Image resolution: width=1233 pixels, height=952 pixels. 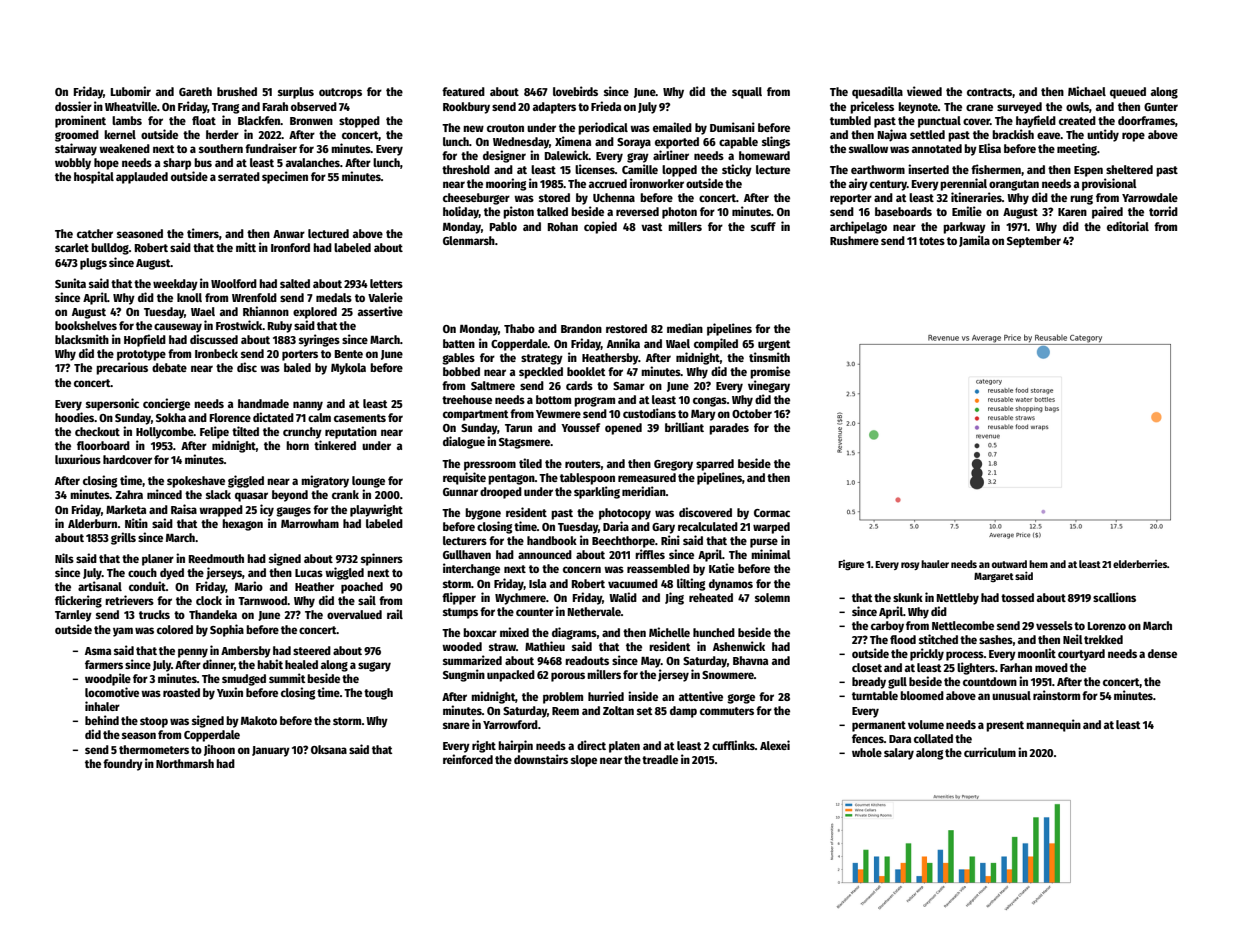 I want to click on viewed, so click(x=924, y=91).
